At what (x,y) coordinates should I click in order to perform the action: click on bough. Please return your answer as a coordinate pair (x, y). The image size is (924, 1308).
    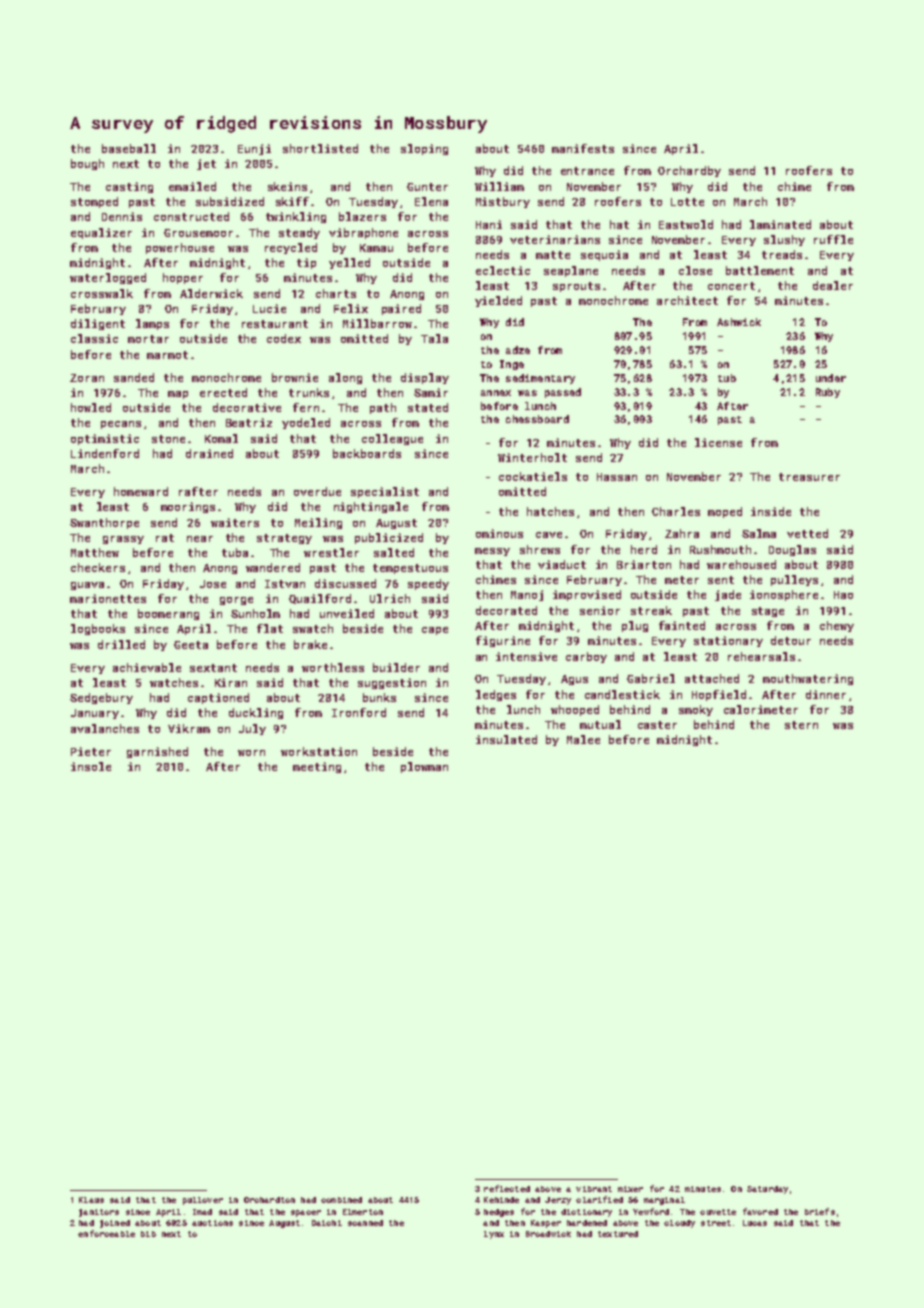
    Looking at the image, I should click on (87, 164).
